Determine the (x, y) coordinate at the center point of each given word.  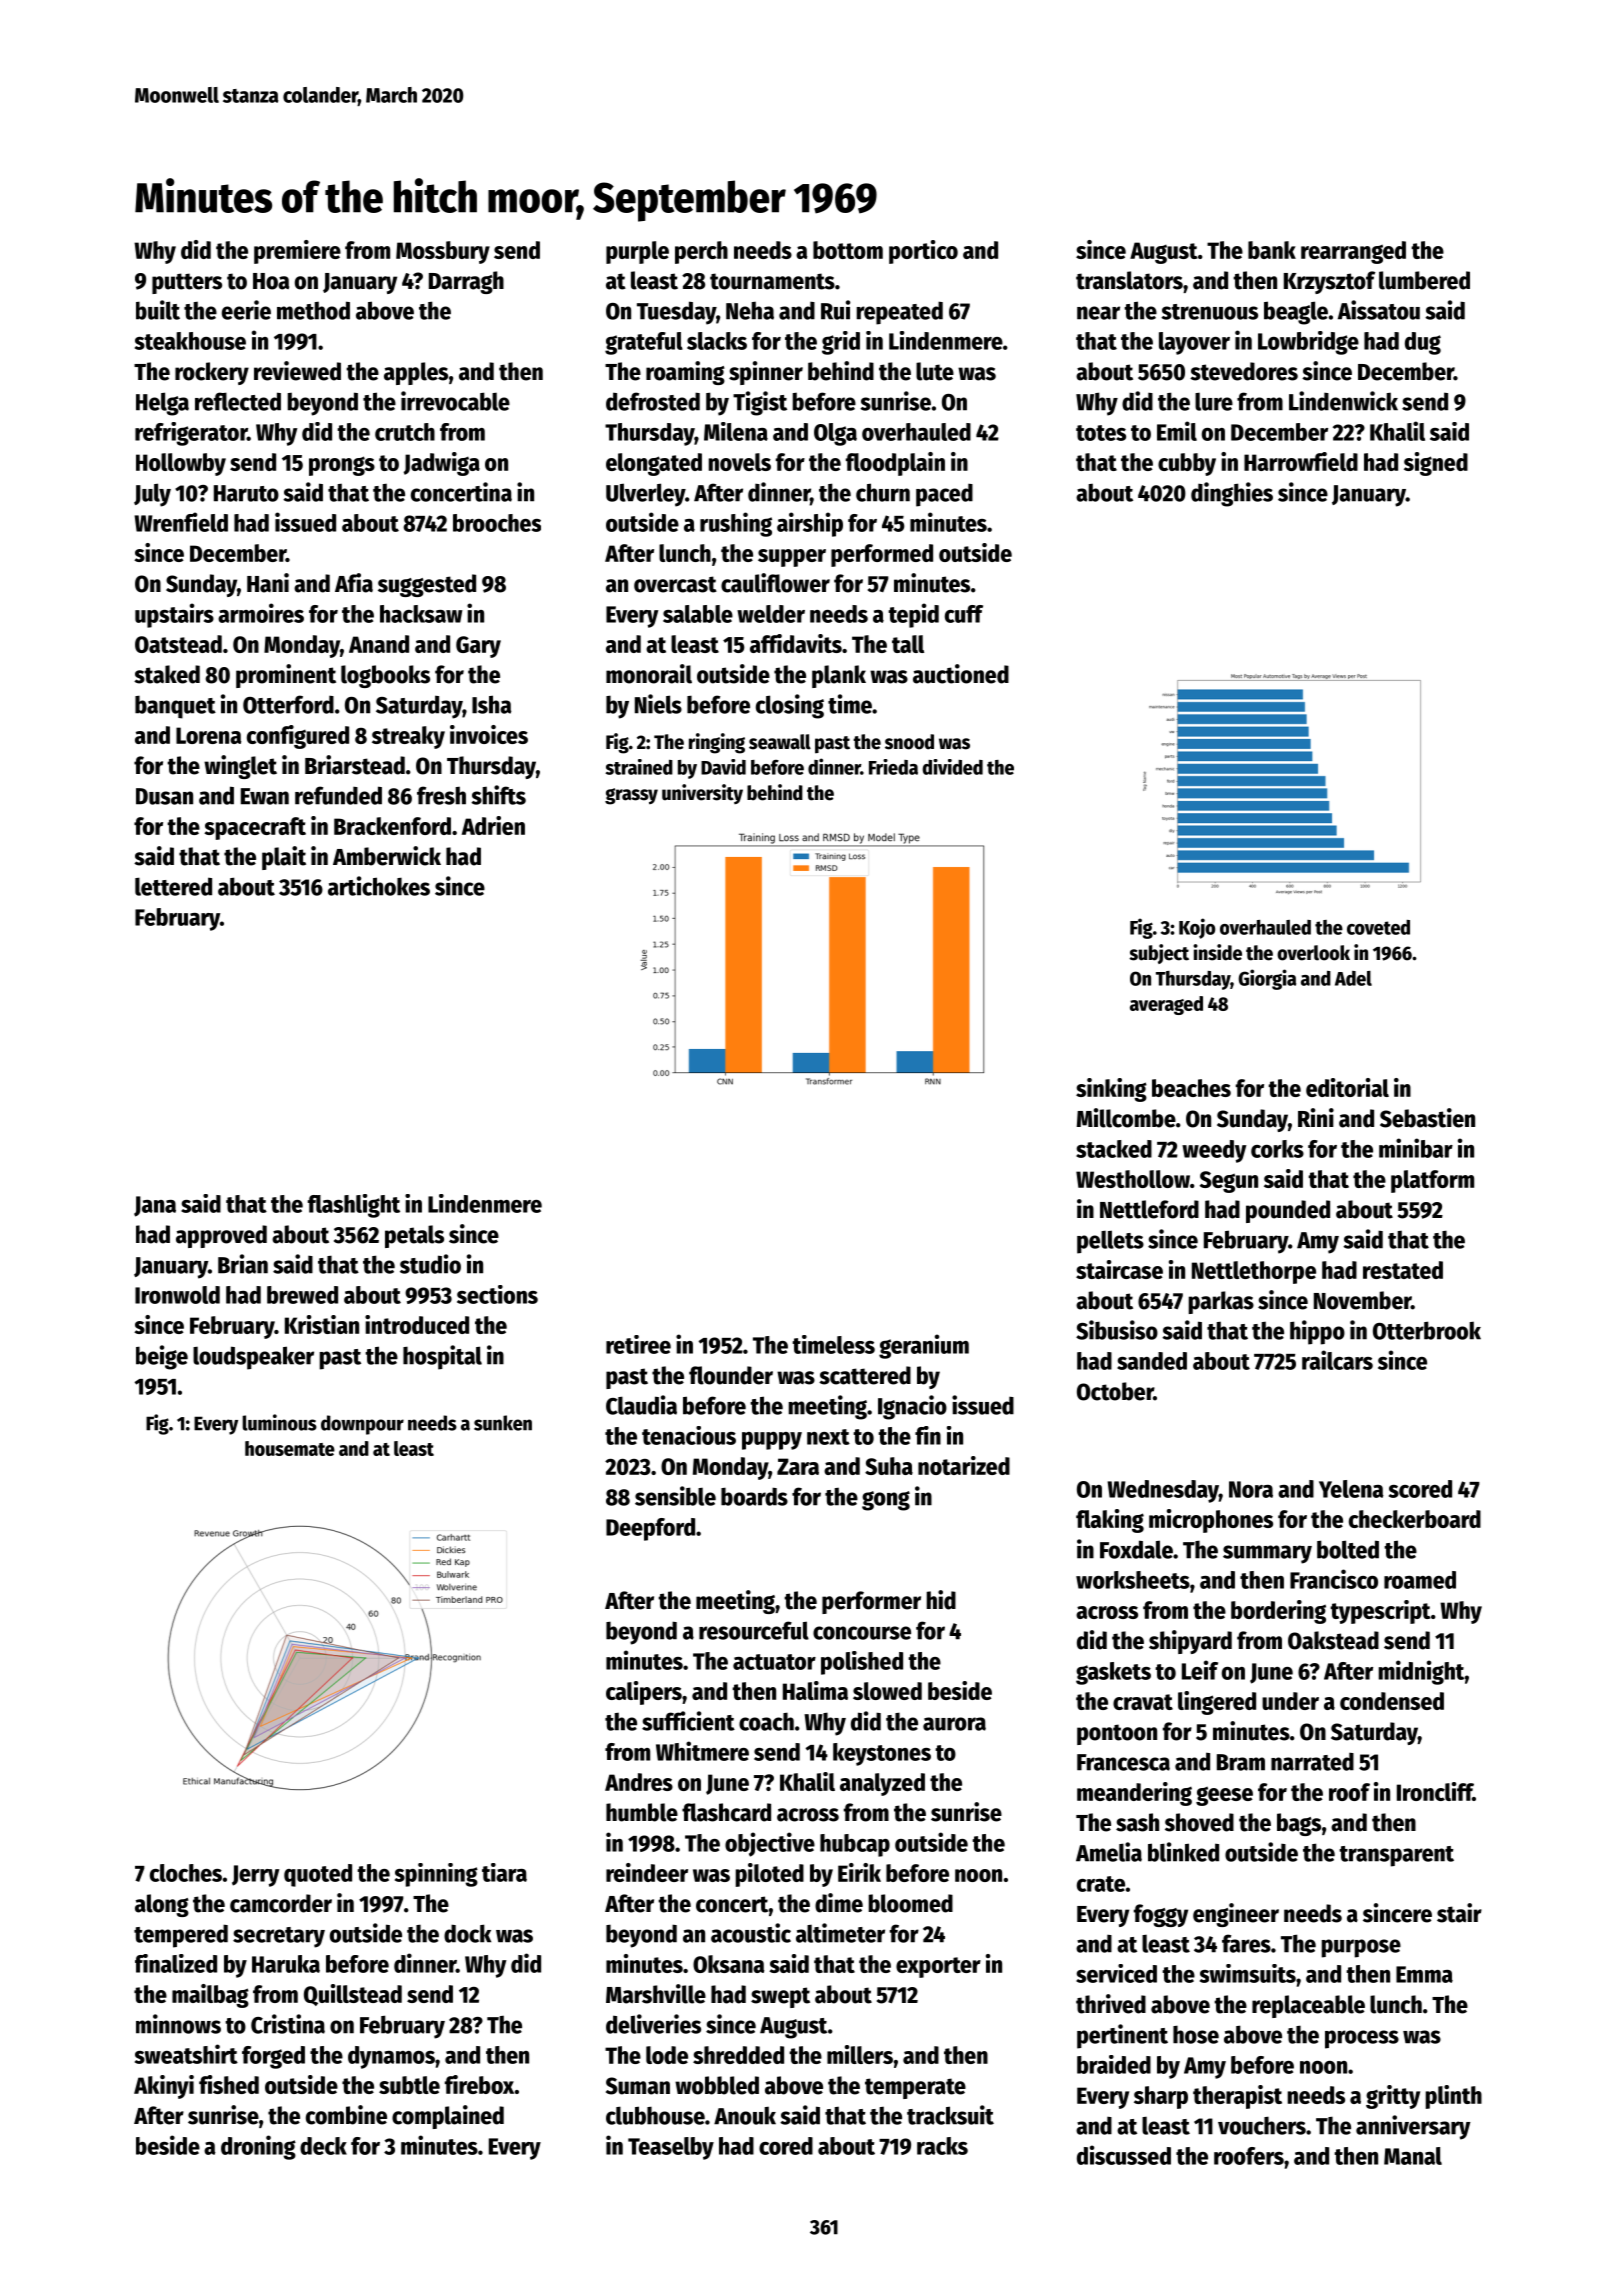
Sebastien (1427, 1118)
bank (1272, 250)
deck (323, 2146)
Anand (379, 644)
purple (637, 252)
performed (882, 555)
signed (1436, 464)
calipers (644, 1693)
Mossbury (443, 252)
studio (430, 1264)
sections (497, 1294)
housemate (290, 1448)
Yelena (1351, 1489)
